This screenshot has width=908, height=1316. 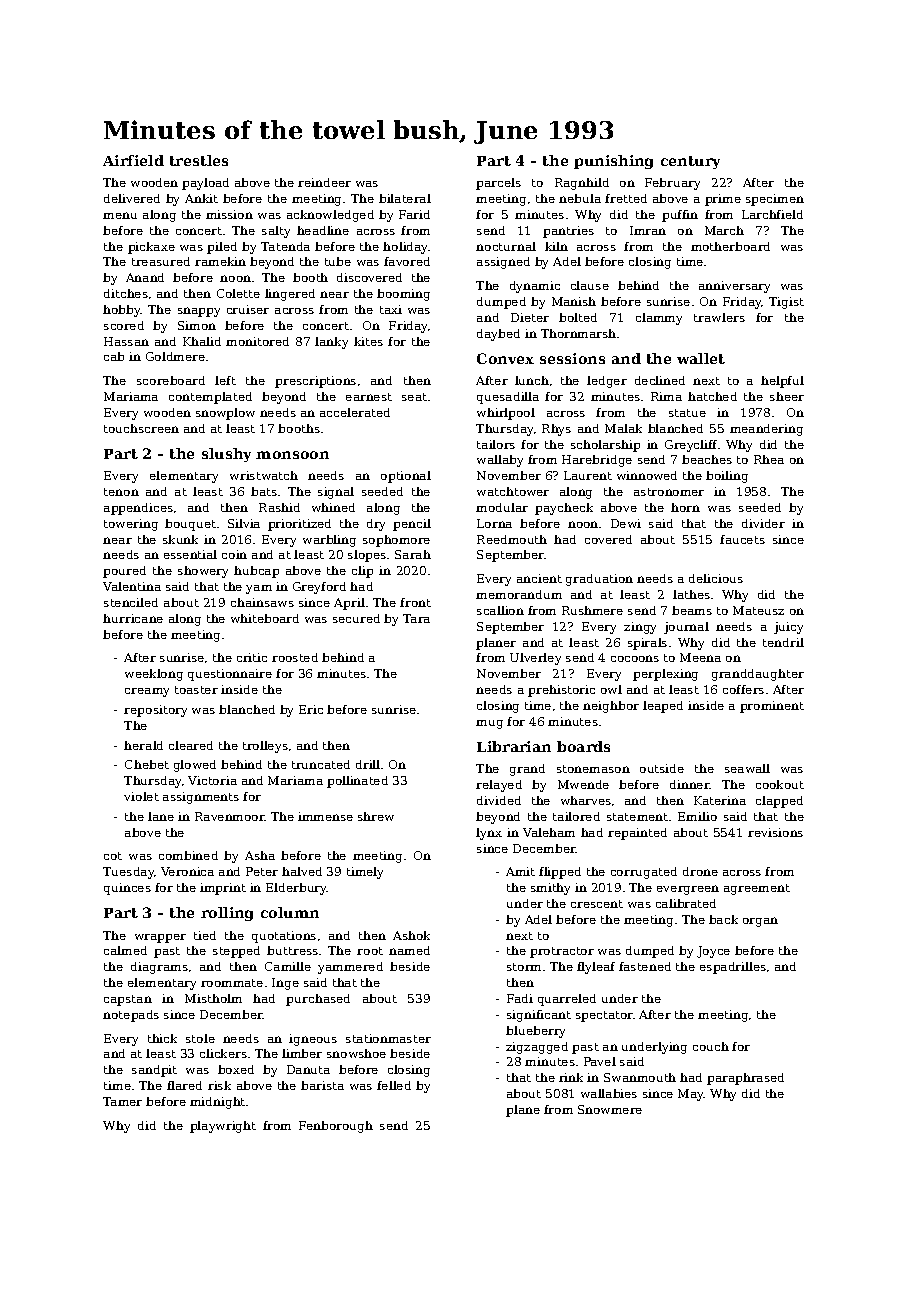 I want to click on slushy, so click(x=226, y=455).
